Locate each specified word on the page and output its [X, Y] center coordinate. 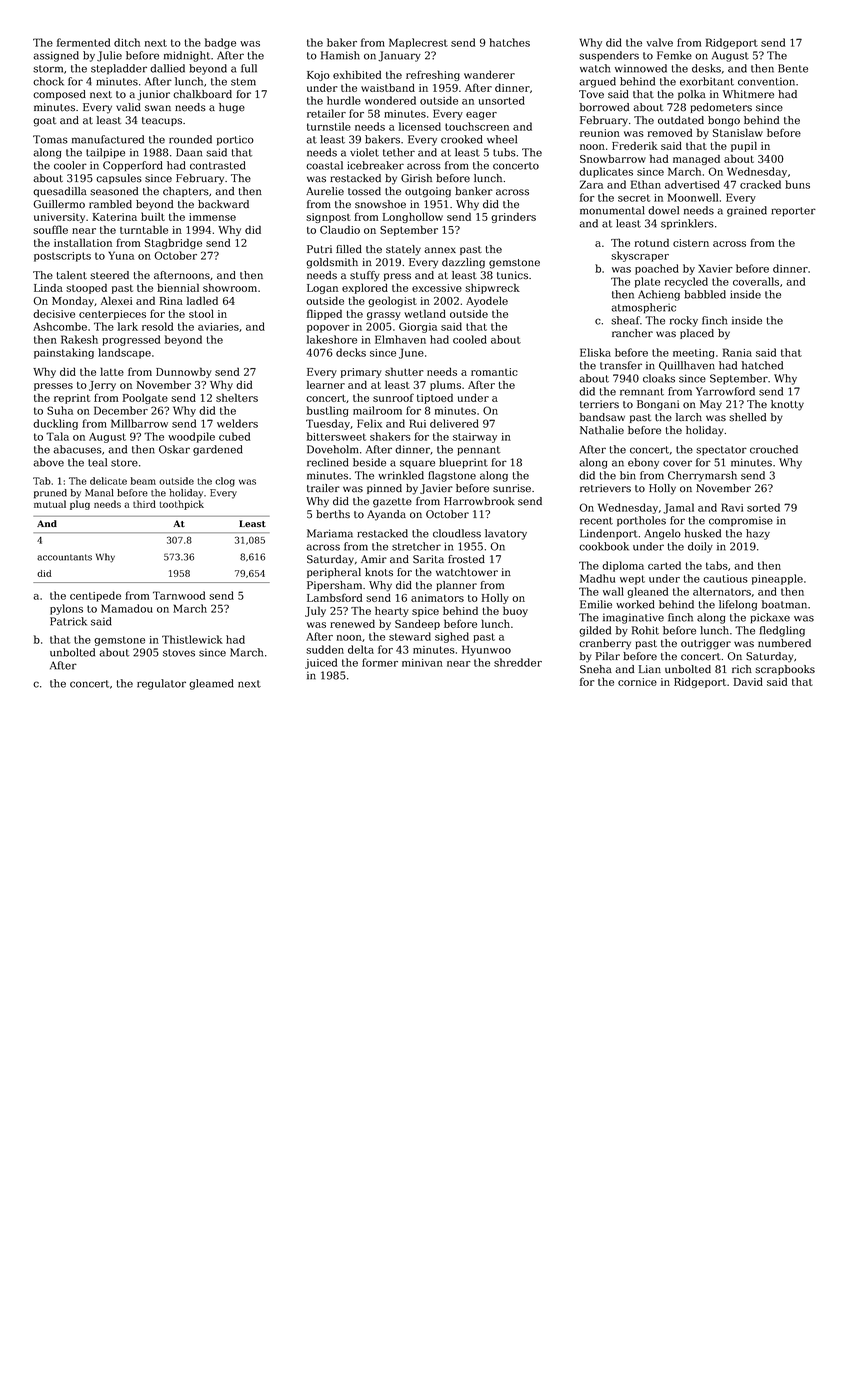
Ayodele [487, 301]
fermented [83, 42]
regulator [161, 684]
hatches [509, 42]
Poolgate [145, 398]
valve [659, 42]
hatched [762, 365]
